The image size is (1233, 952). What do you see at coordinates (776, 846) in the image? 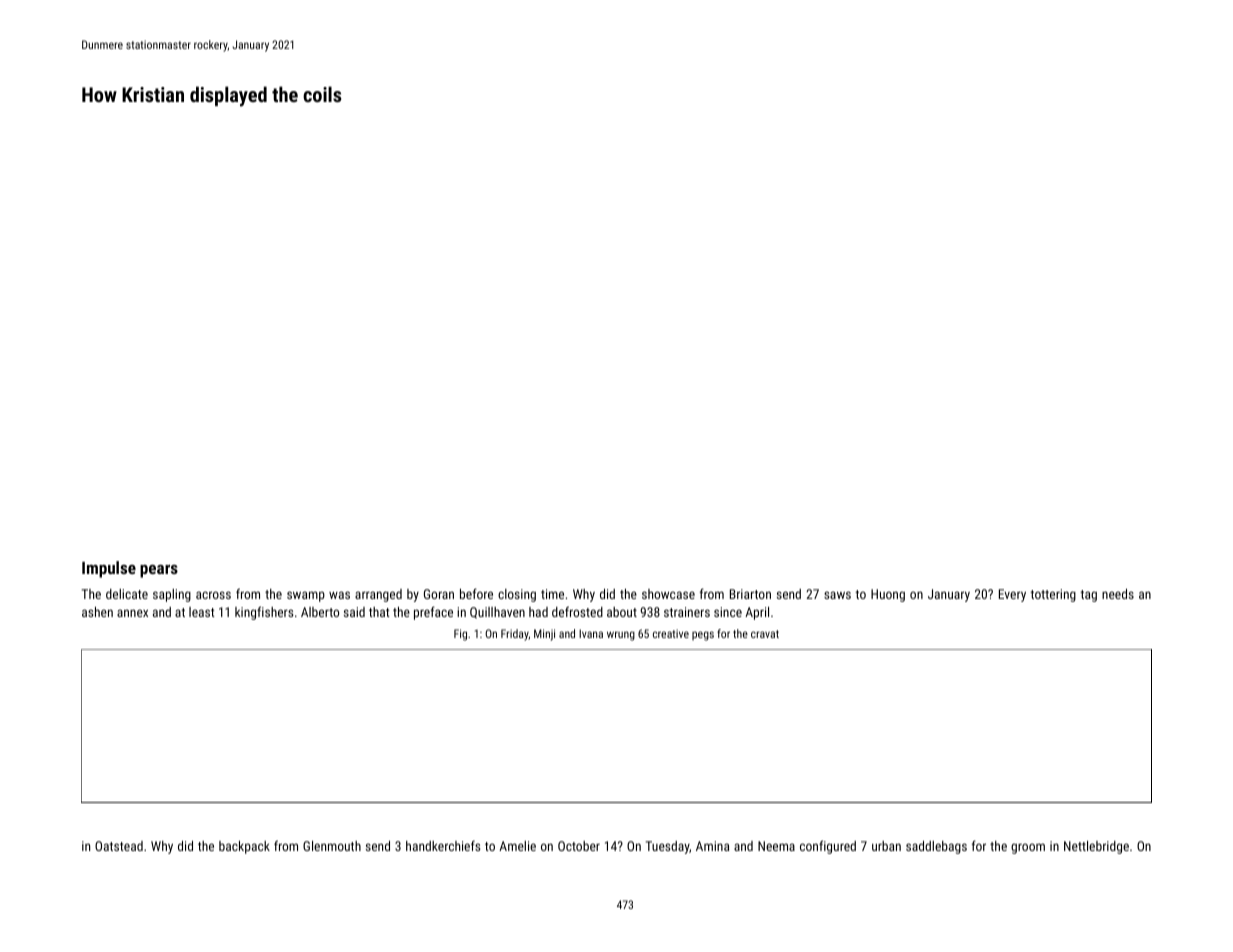
I see `Neema` at bounding box center [776, 846].
